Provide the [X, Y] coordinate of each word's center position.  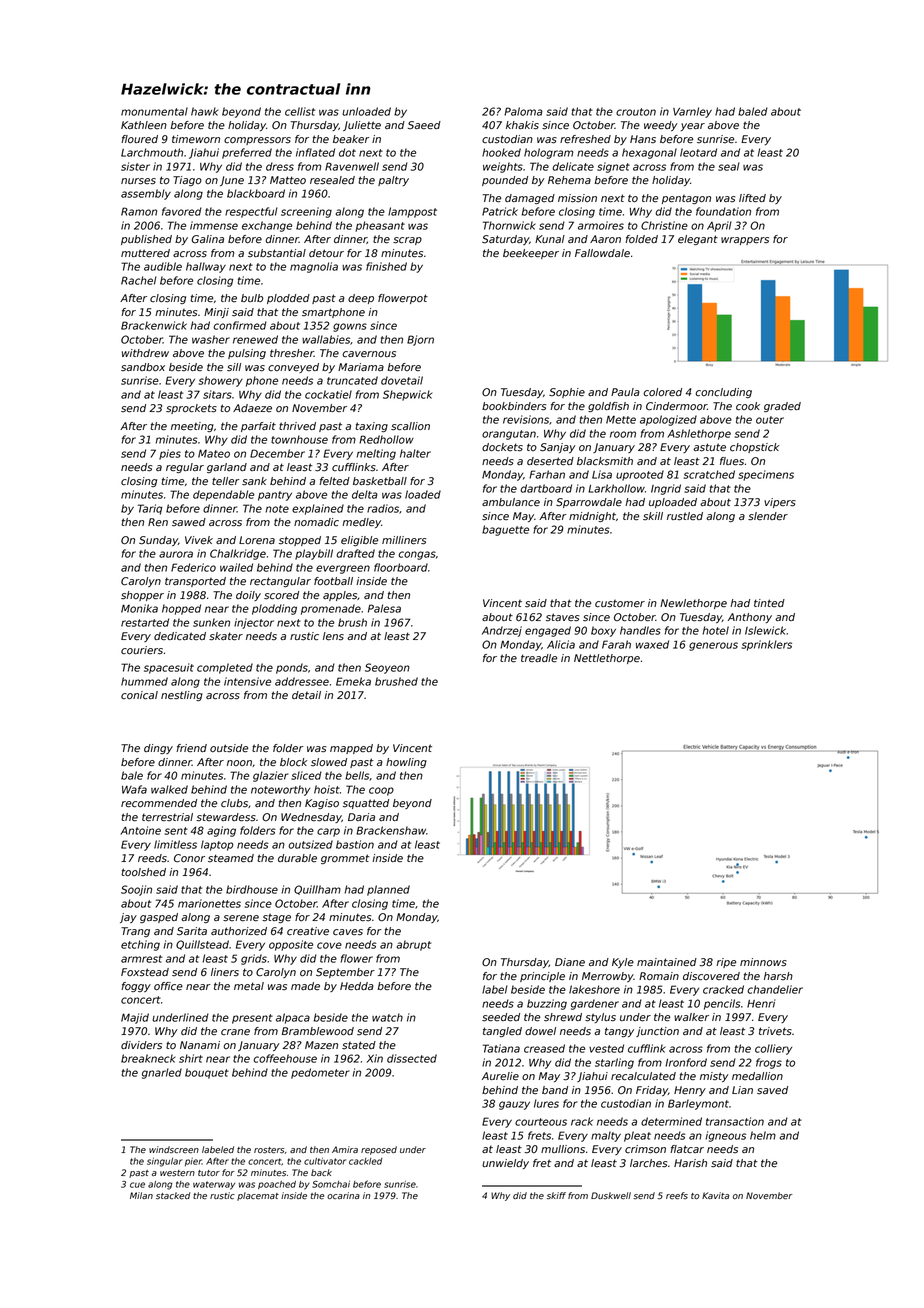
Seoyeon [387, 668]
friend [191, 748]
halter [415, 453]
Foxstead [145, 972]
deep [361, 299]
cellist [300, 111]
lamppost [412, 212]
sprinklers [767, 645]
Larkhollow [616, 488]
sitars [217, 394]
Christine [664, 225]
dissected [412, 1058]
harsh [778, 976]
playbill [314, 554]
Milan [141, 1195]
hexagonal [649, 153]
